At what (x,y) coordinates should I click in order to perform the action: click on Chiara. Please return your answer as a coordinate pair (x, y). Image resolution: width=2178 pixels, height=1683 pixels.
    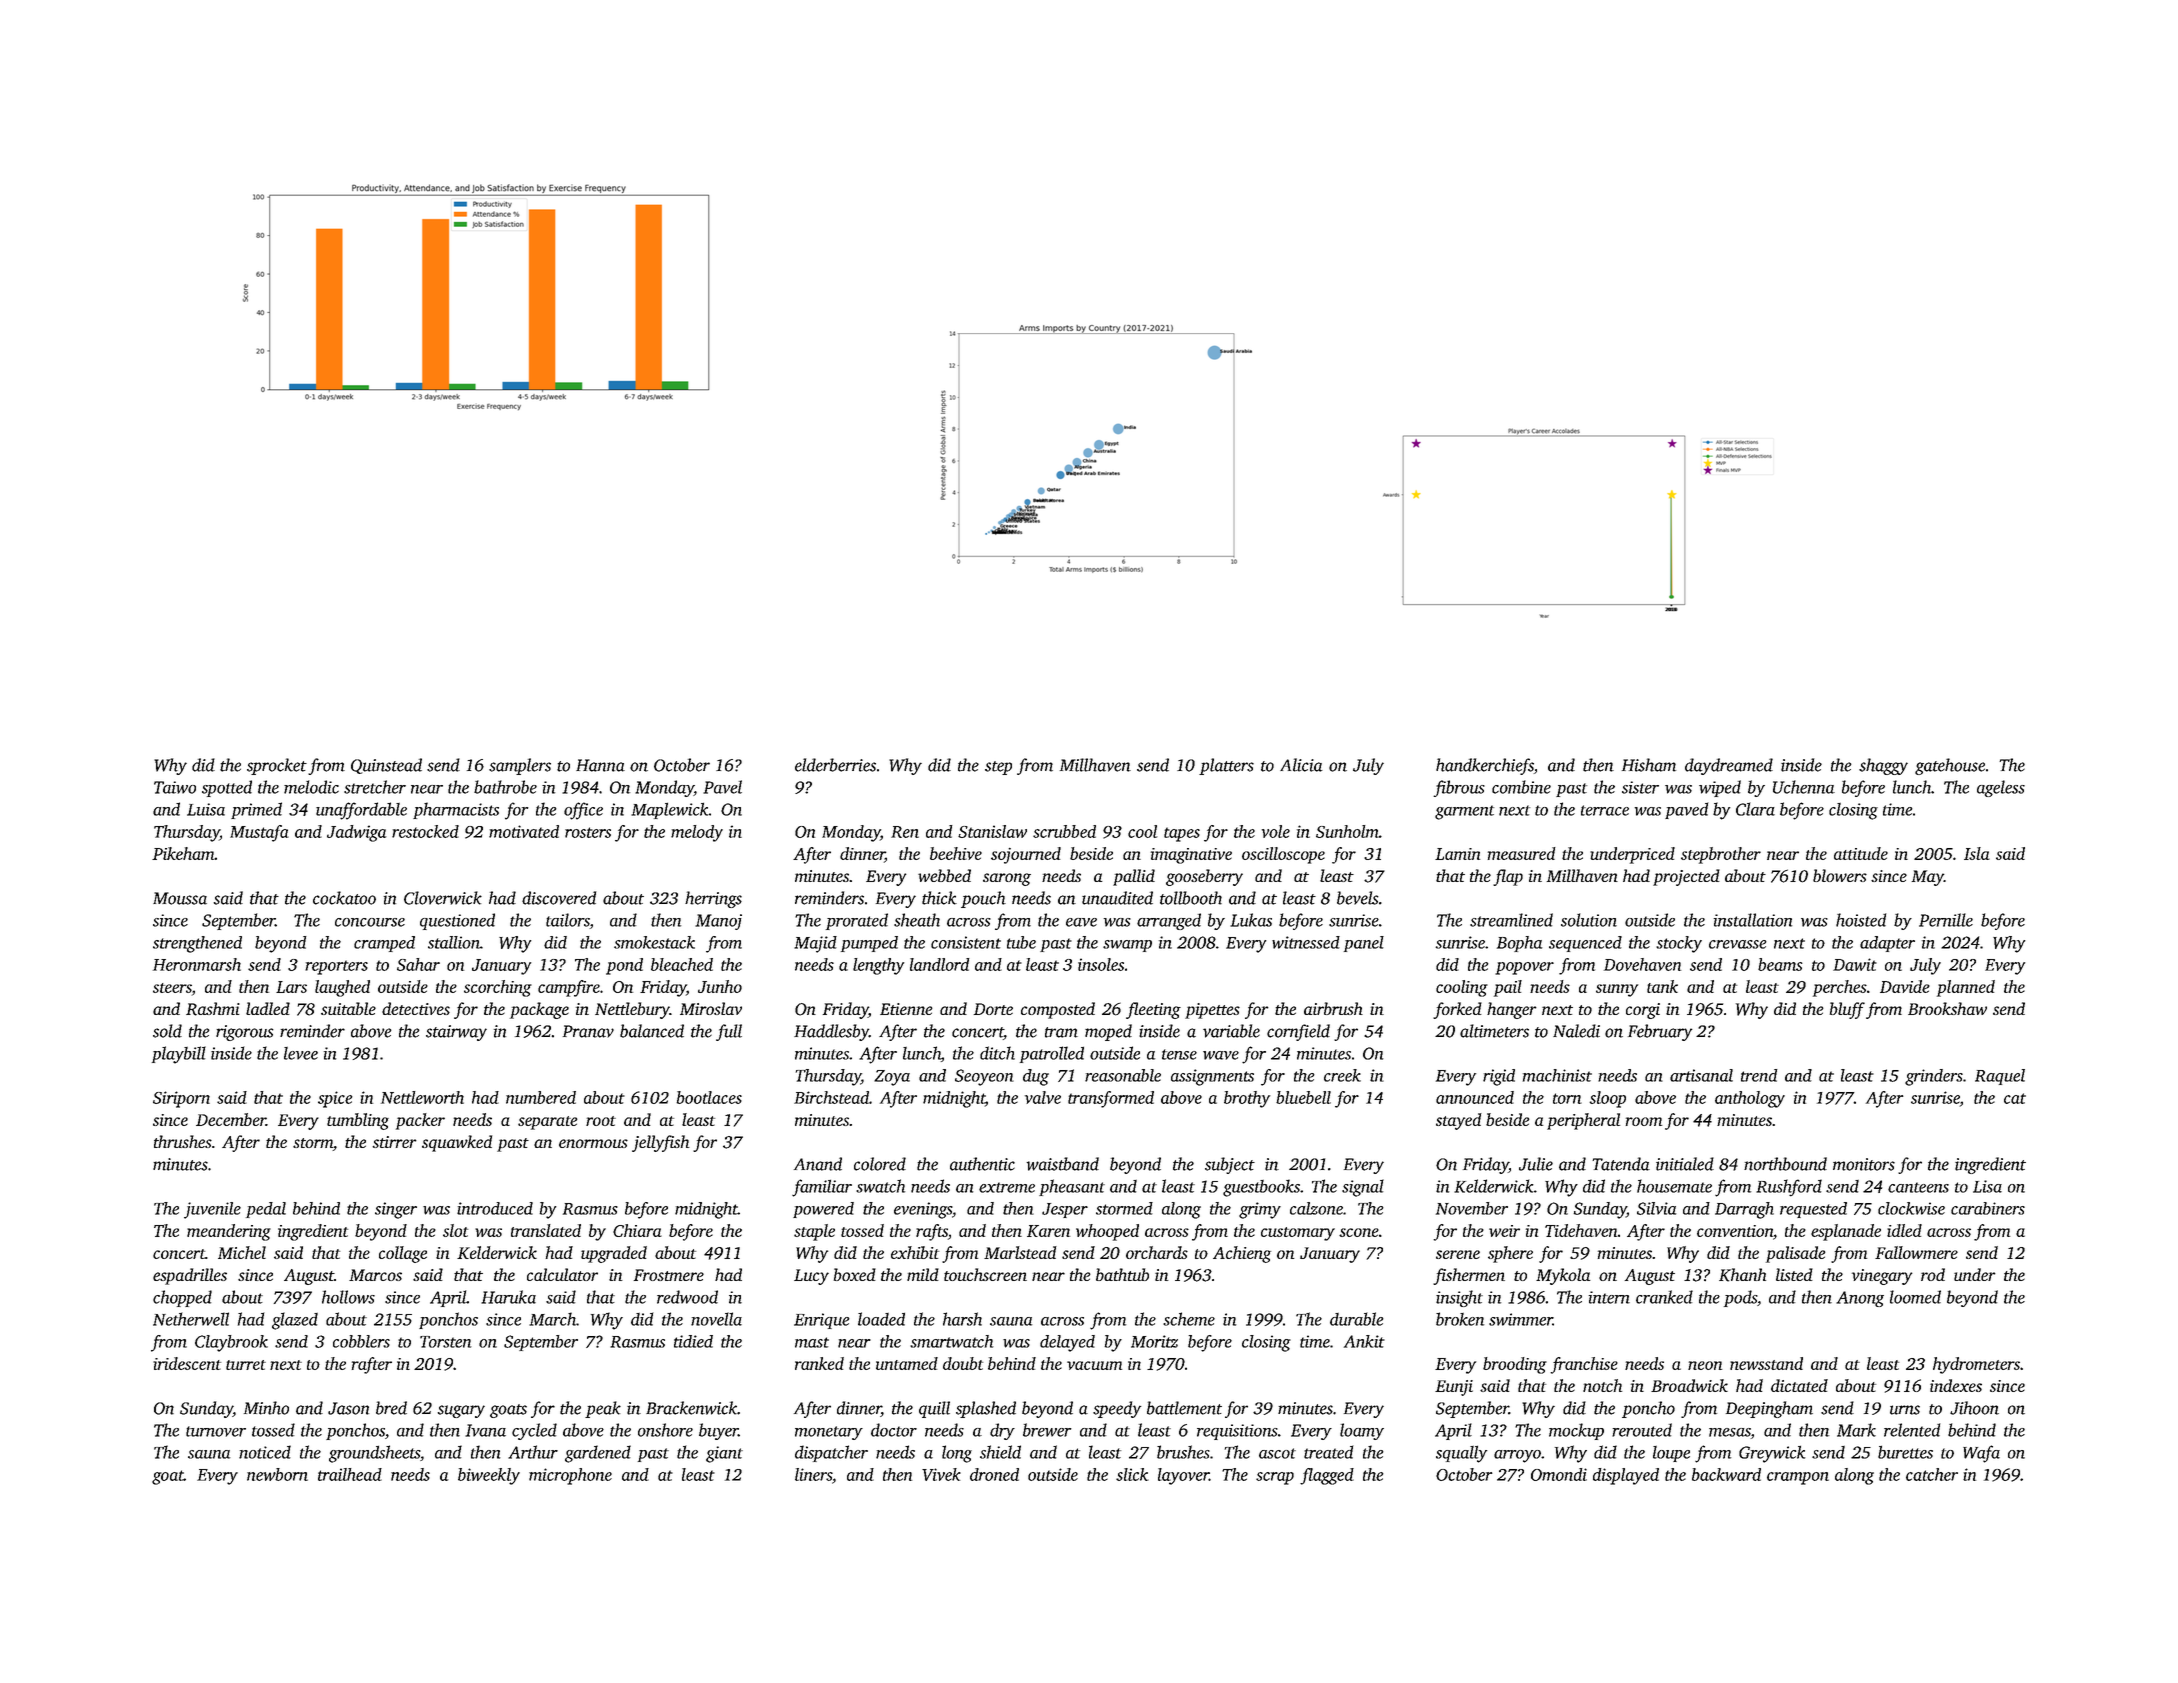
    Looking at the image, I should click on (637, 1230).
